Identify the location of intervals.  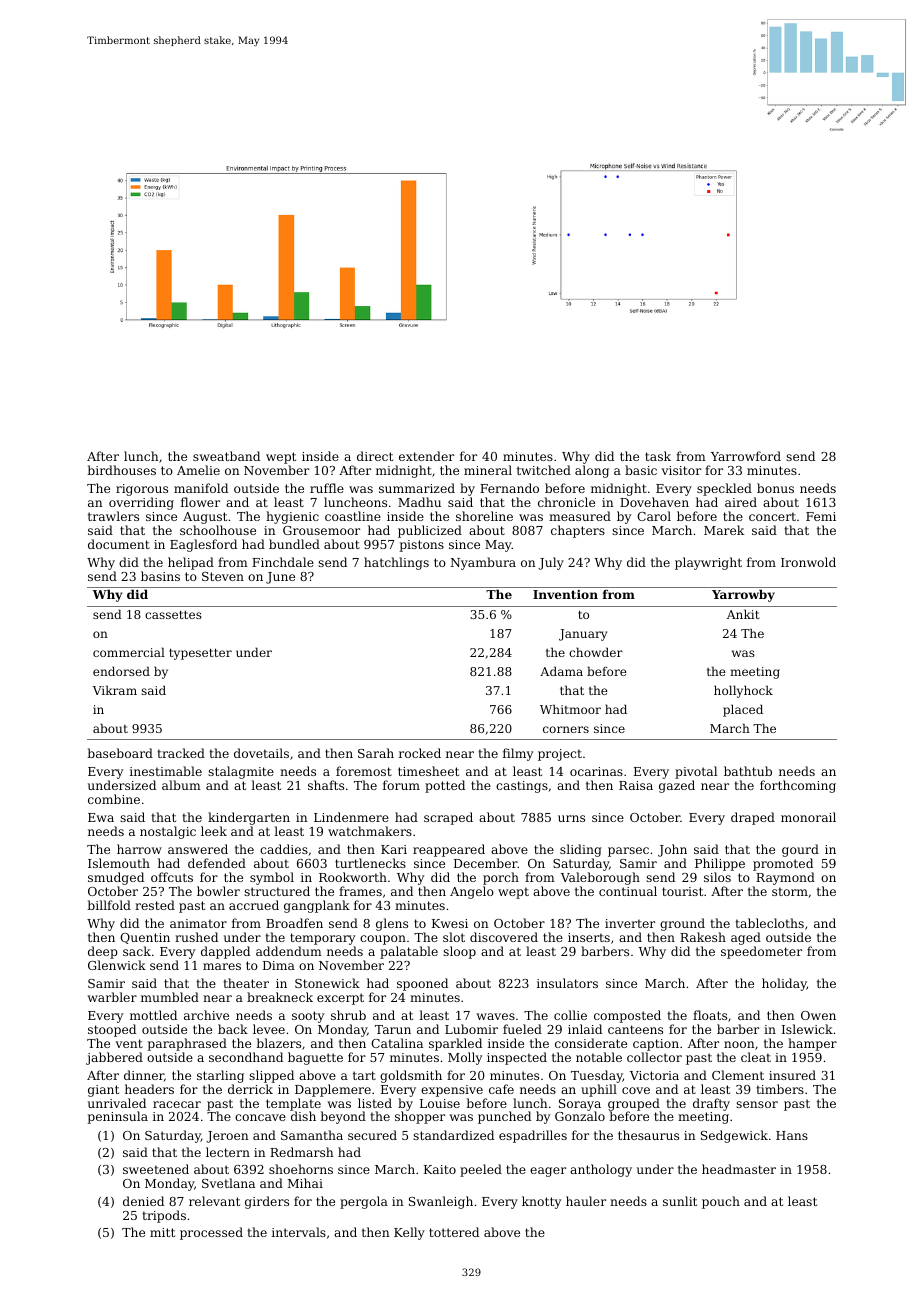
(299, 1232).
